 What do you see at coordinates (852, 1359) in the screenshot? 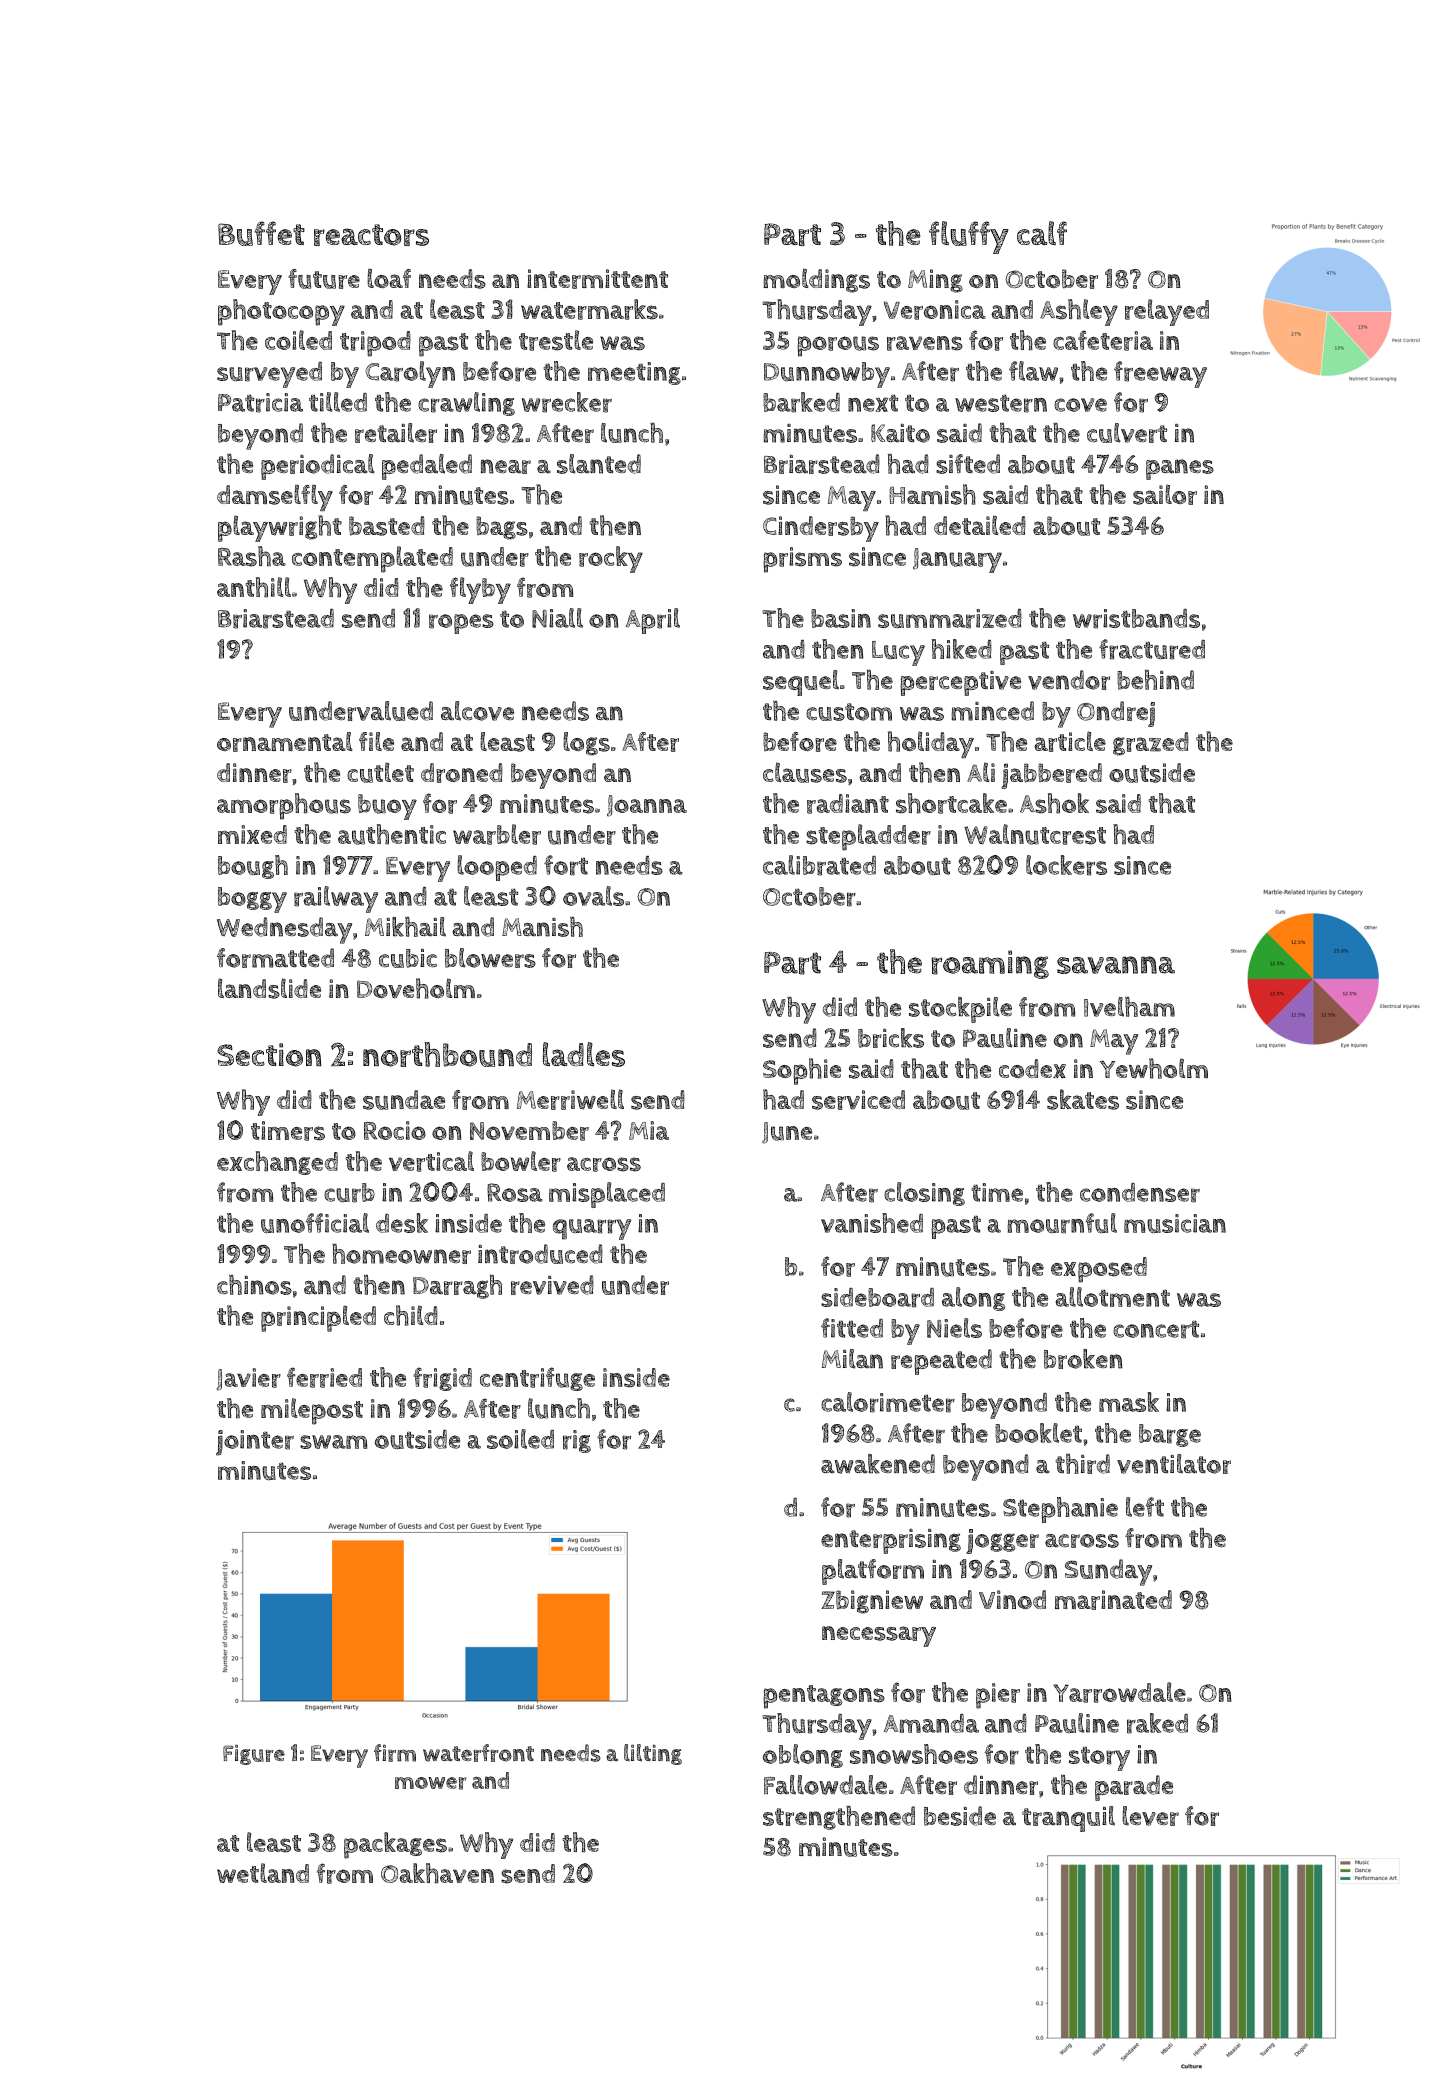
I see `Milan` at bounding box center [852, 1359].
